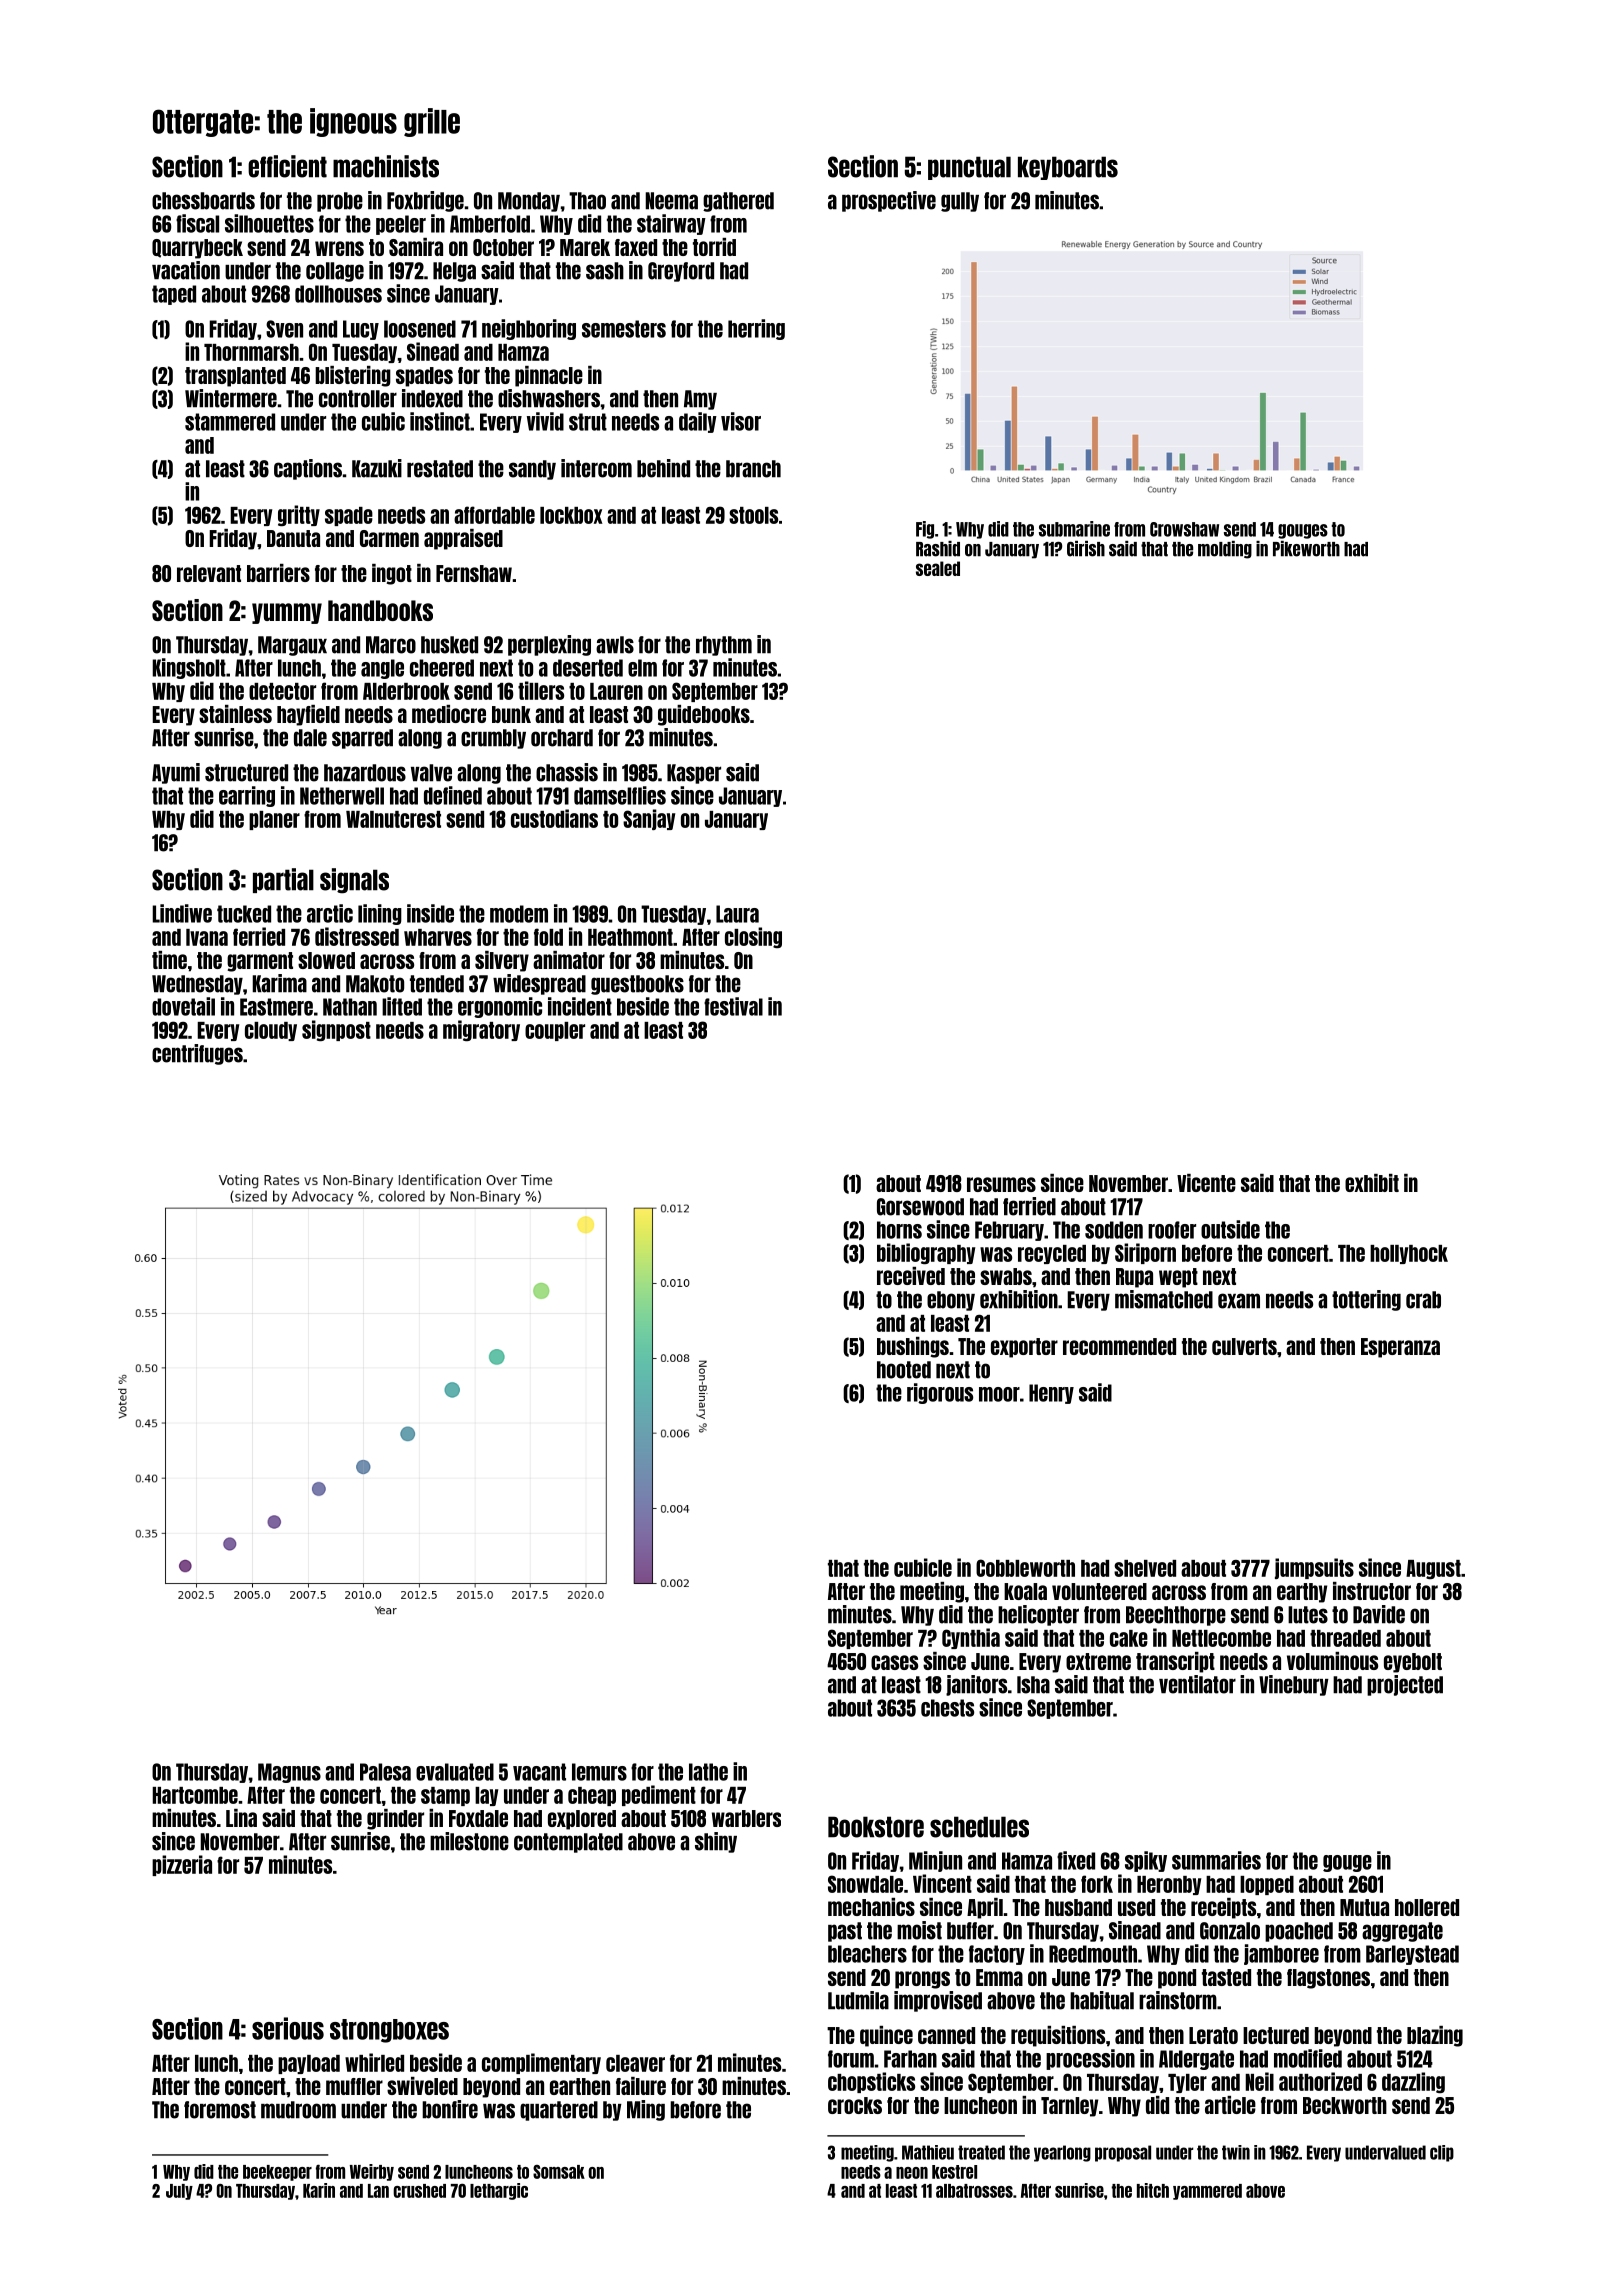 Image resolution: width=1620 pixels, height=2292 pixels. Describe the element at coordinates (1068, 168) in the document. I see `keyboards` at that location.
